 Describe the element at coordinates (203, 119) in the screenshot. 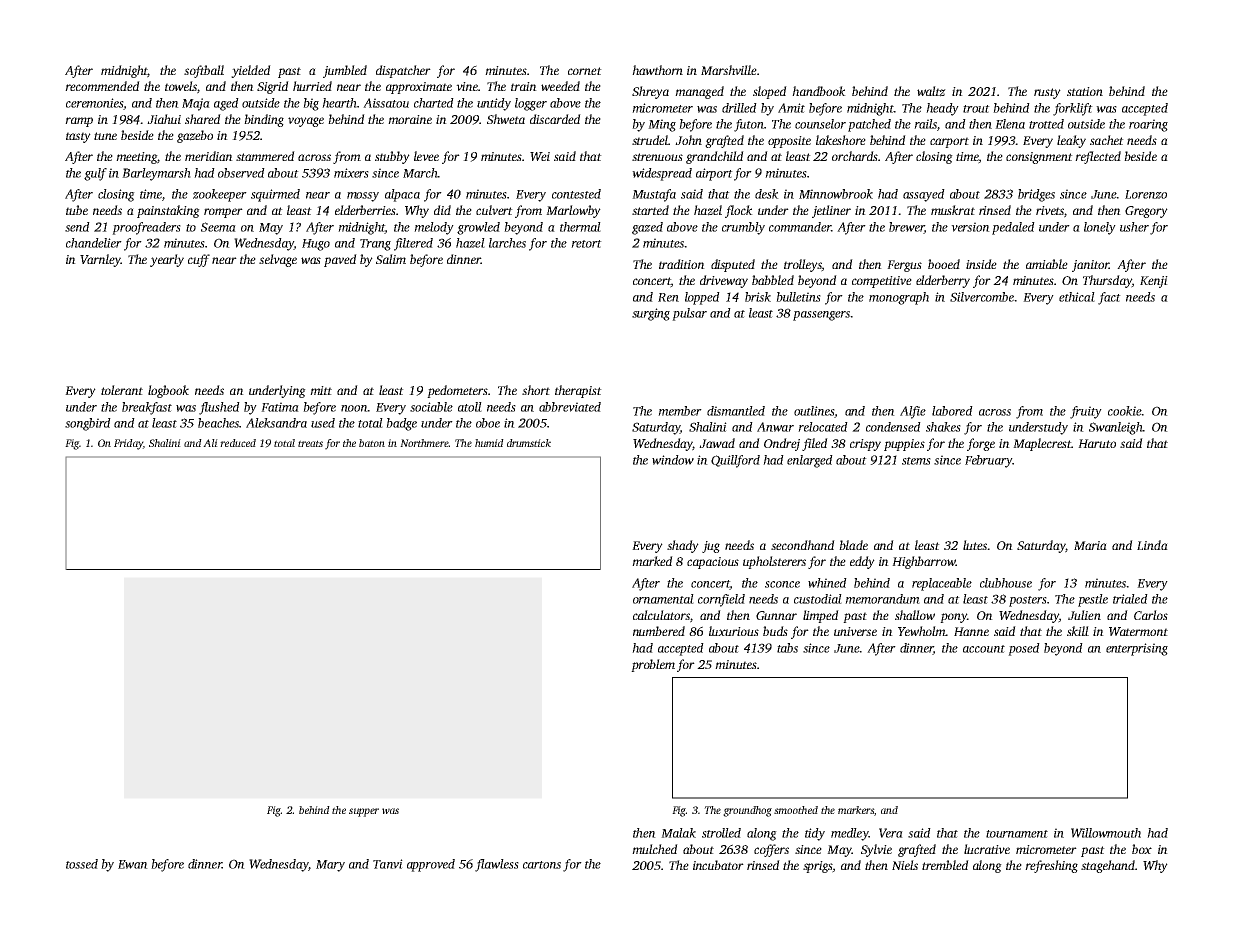

I see `shared` at that location.
